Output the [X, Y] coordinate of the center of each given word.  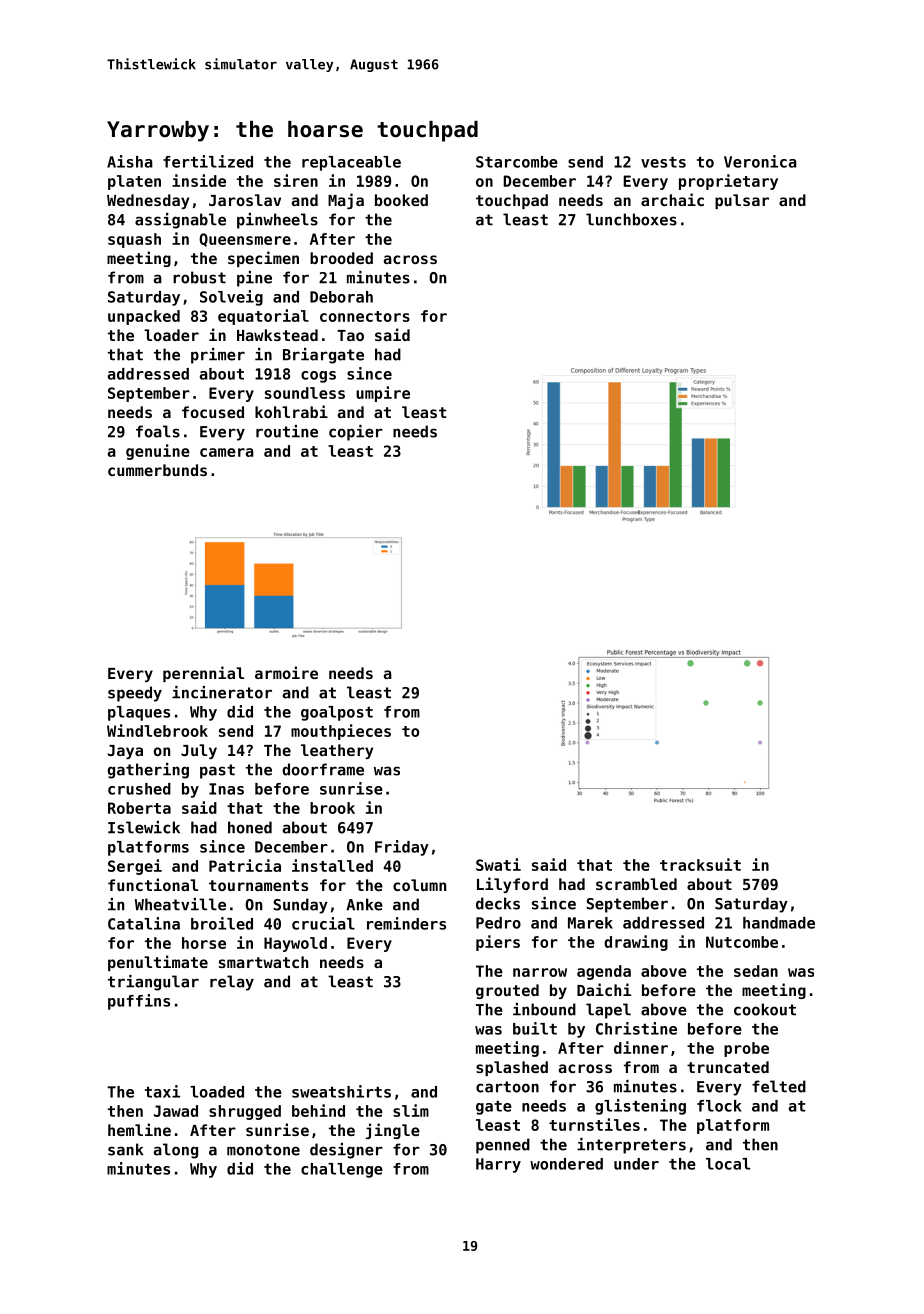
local [728, 1164]
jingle [393, 1131]
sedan [756, 971]
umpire [383, 394]
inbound [544, 1009]
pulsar [742, 201]
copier [356, 433]
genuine [158, 452]
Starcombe [517, 162]
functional [153, 884]
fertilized [208, 161]
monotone [263, 1150]
